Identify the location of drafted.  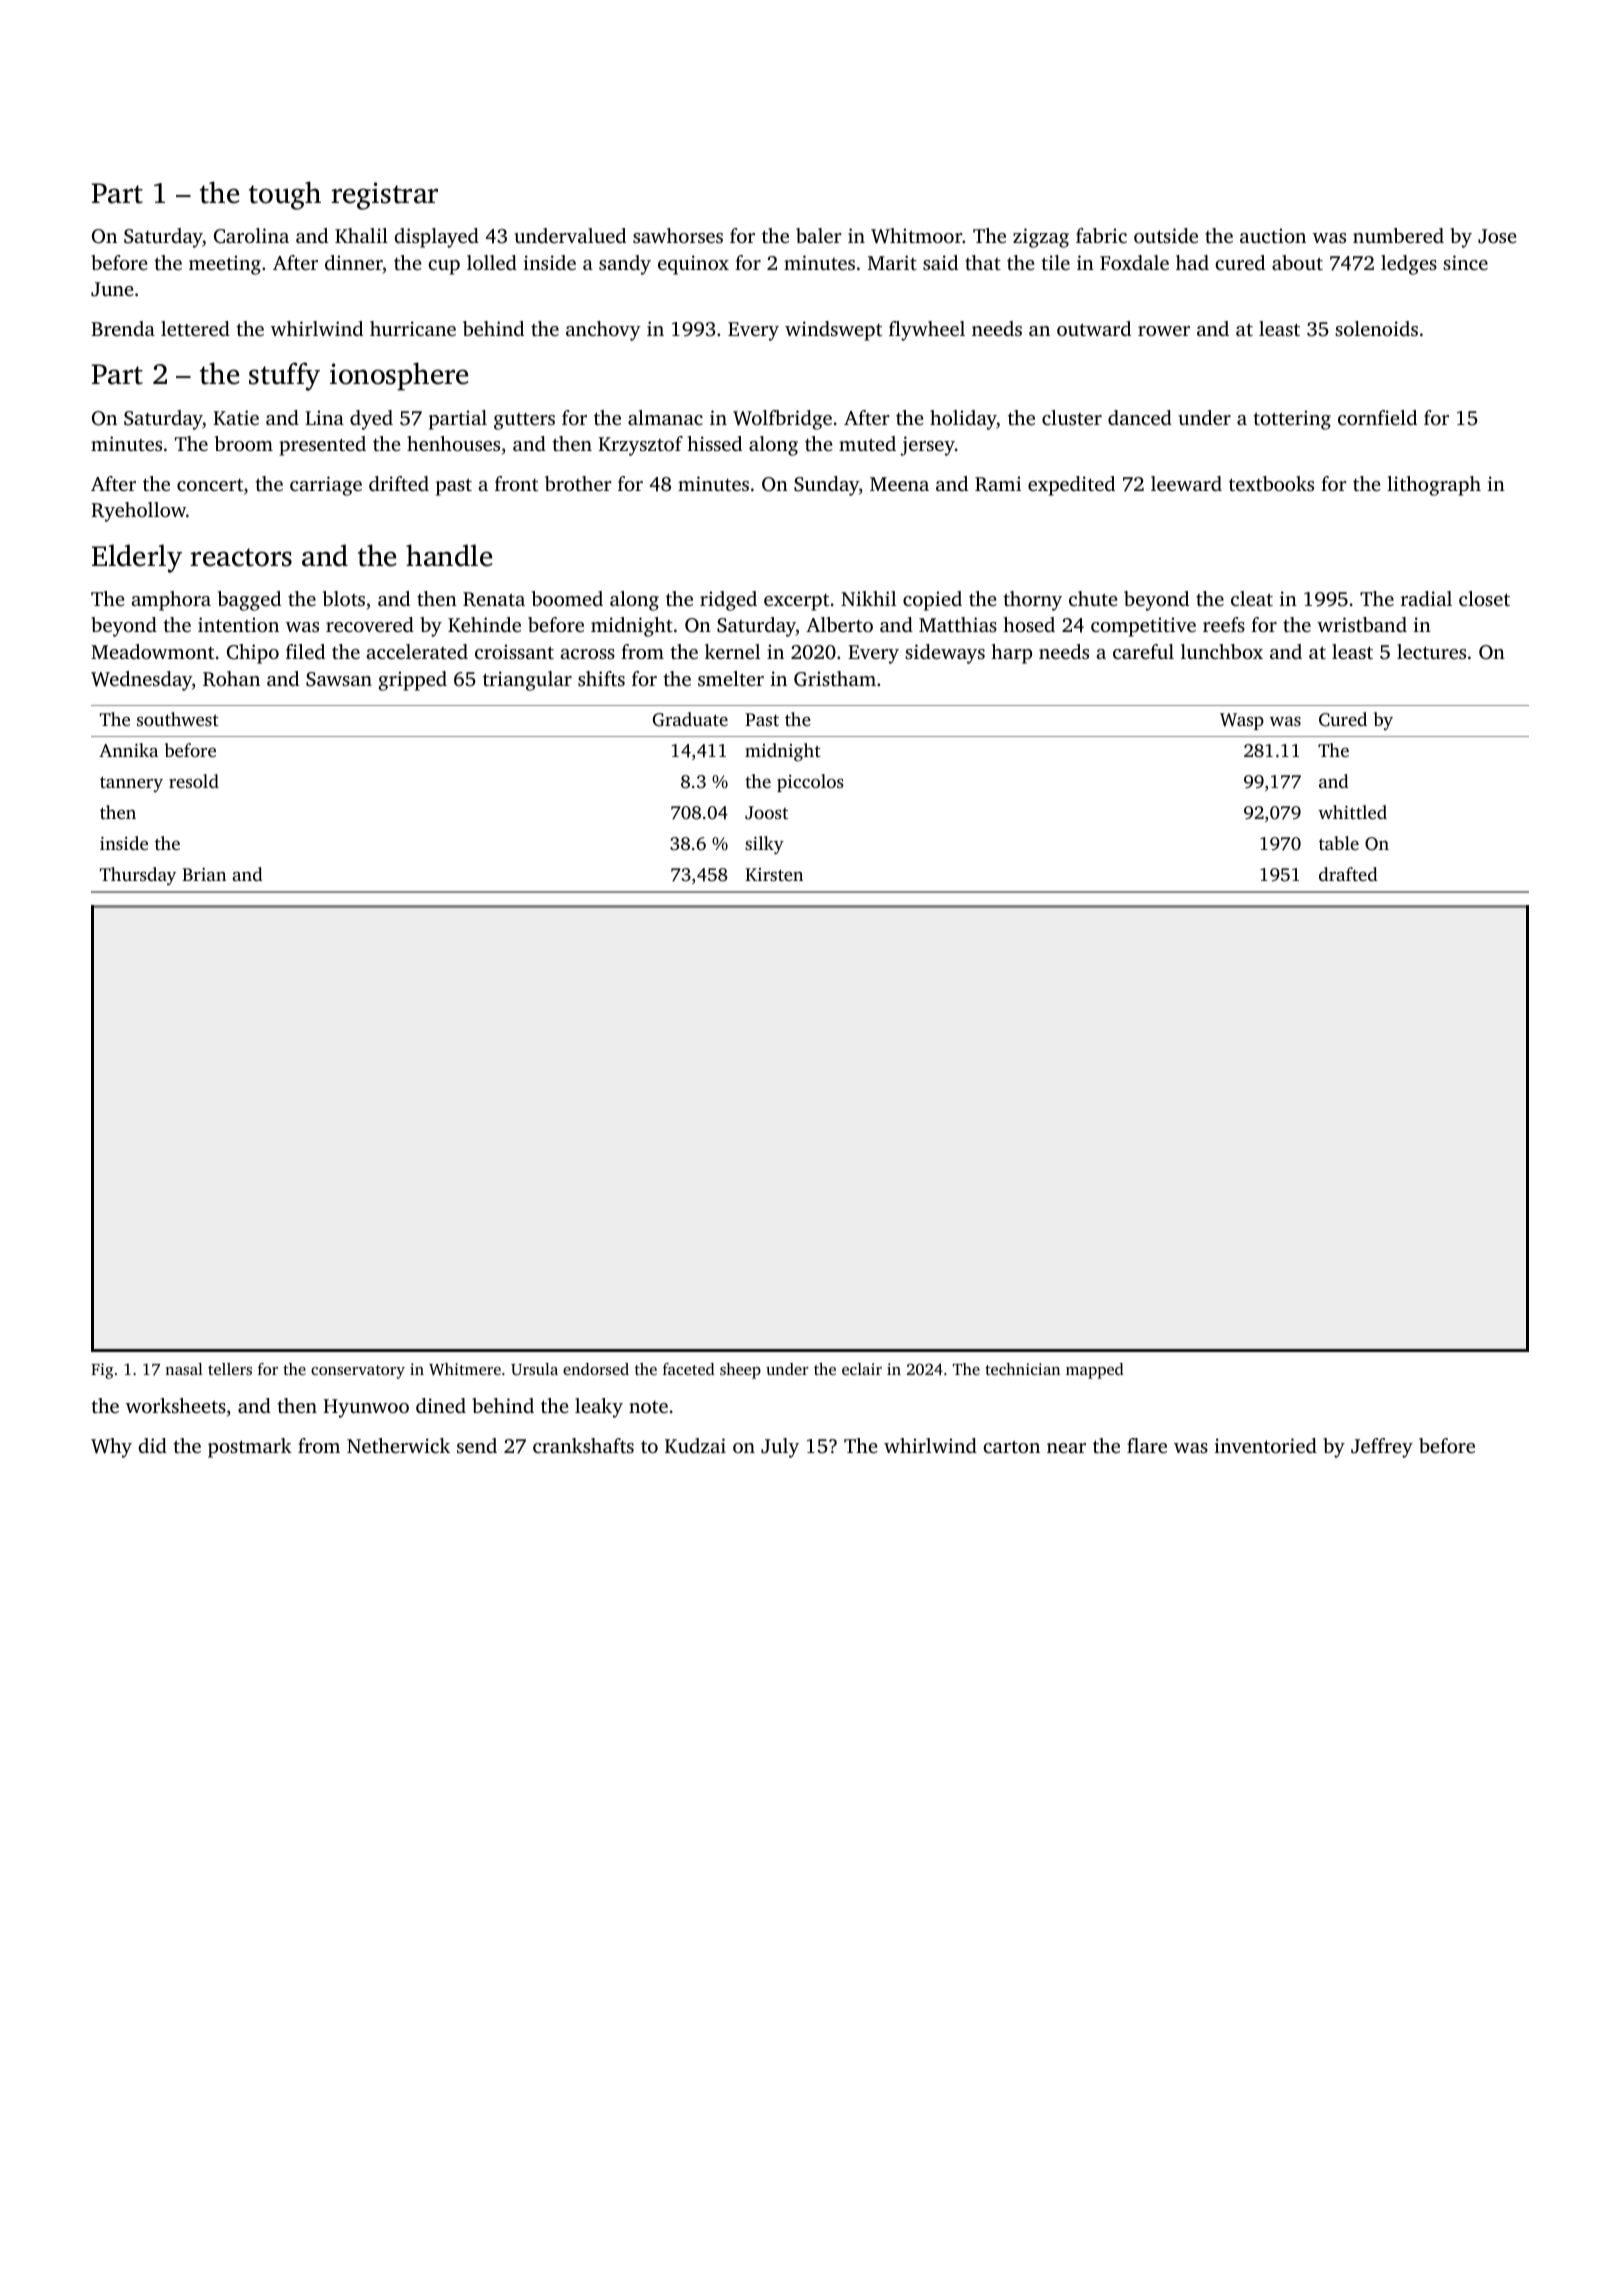
(1348, 874).
